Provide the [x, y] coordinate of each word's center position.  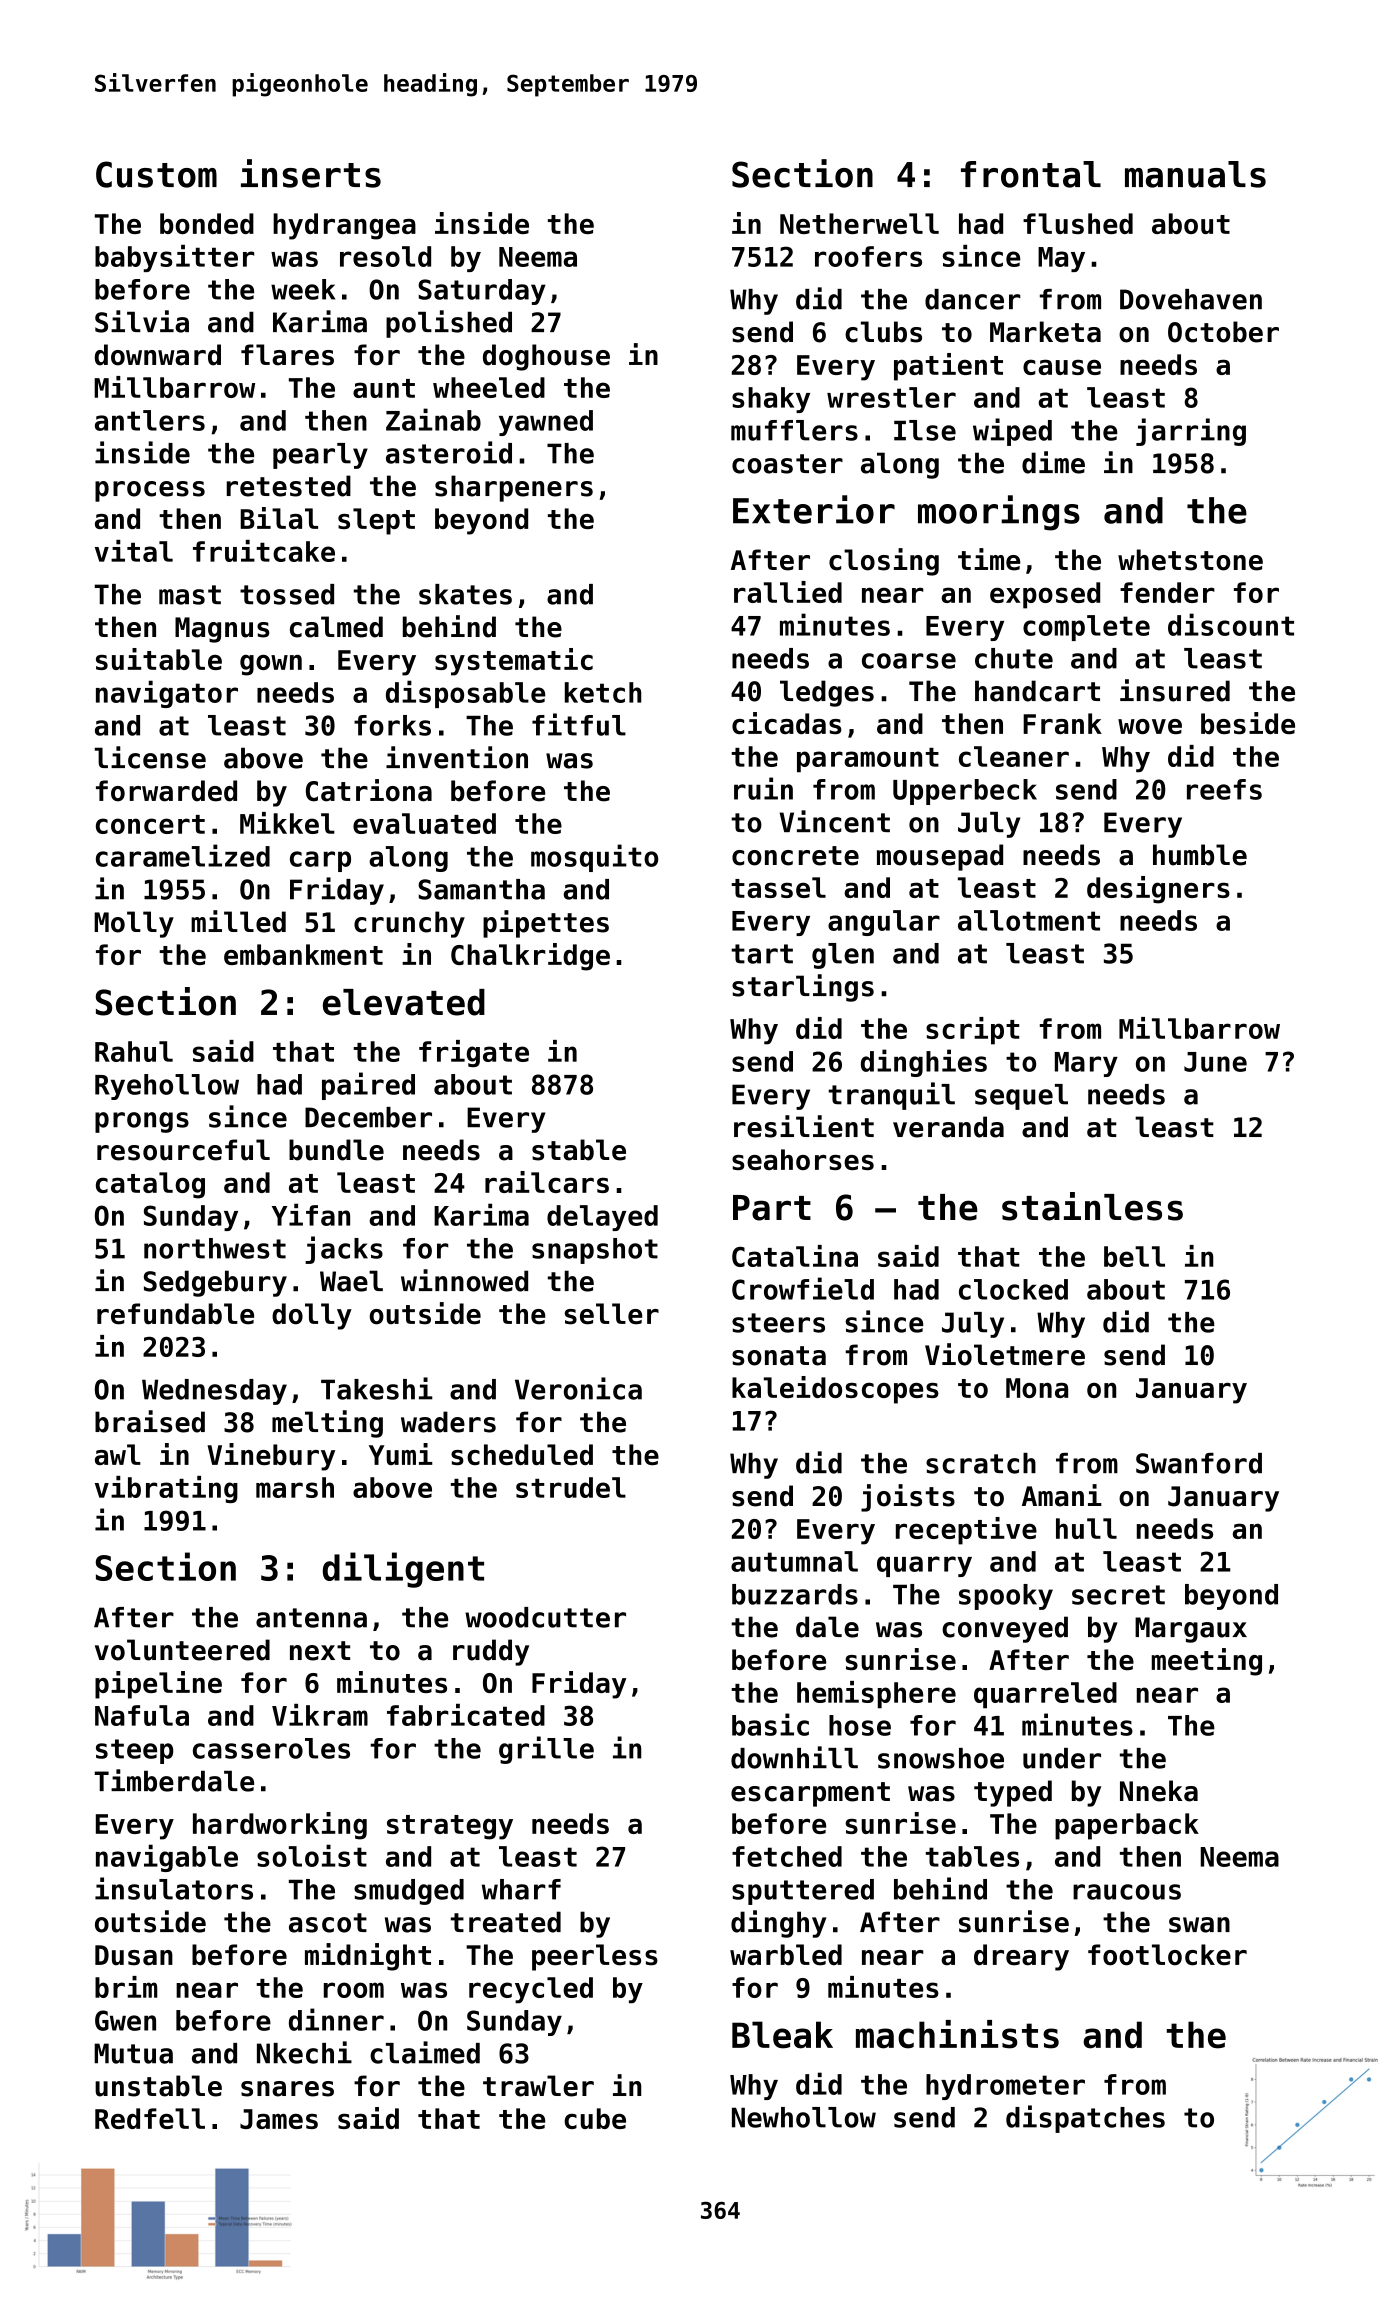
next [320, 1651]
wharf [521, 1889]
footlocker [1167, 1955]
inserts [311, 173]
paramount [868, 760]
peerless [595, 1957]
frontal [1031, 174]
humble [1200, 855]
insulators [174, 1888]
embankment [303, 954]
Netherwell [859, 223]
